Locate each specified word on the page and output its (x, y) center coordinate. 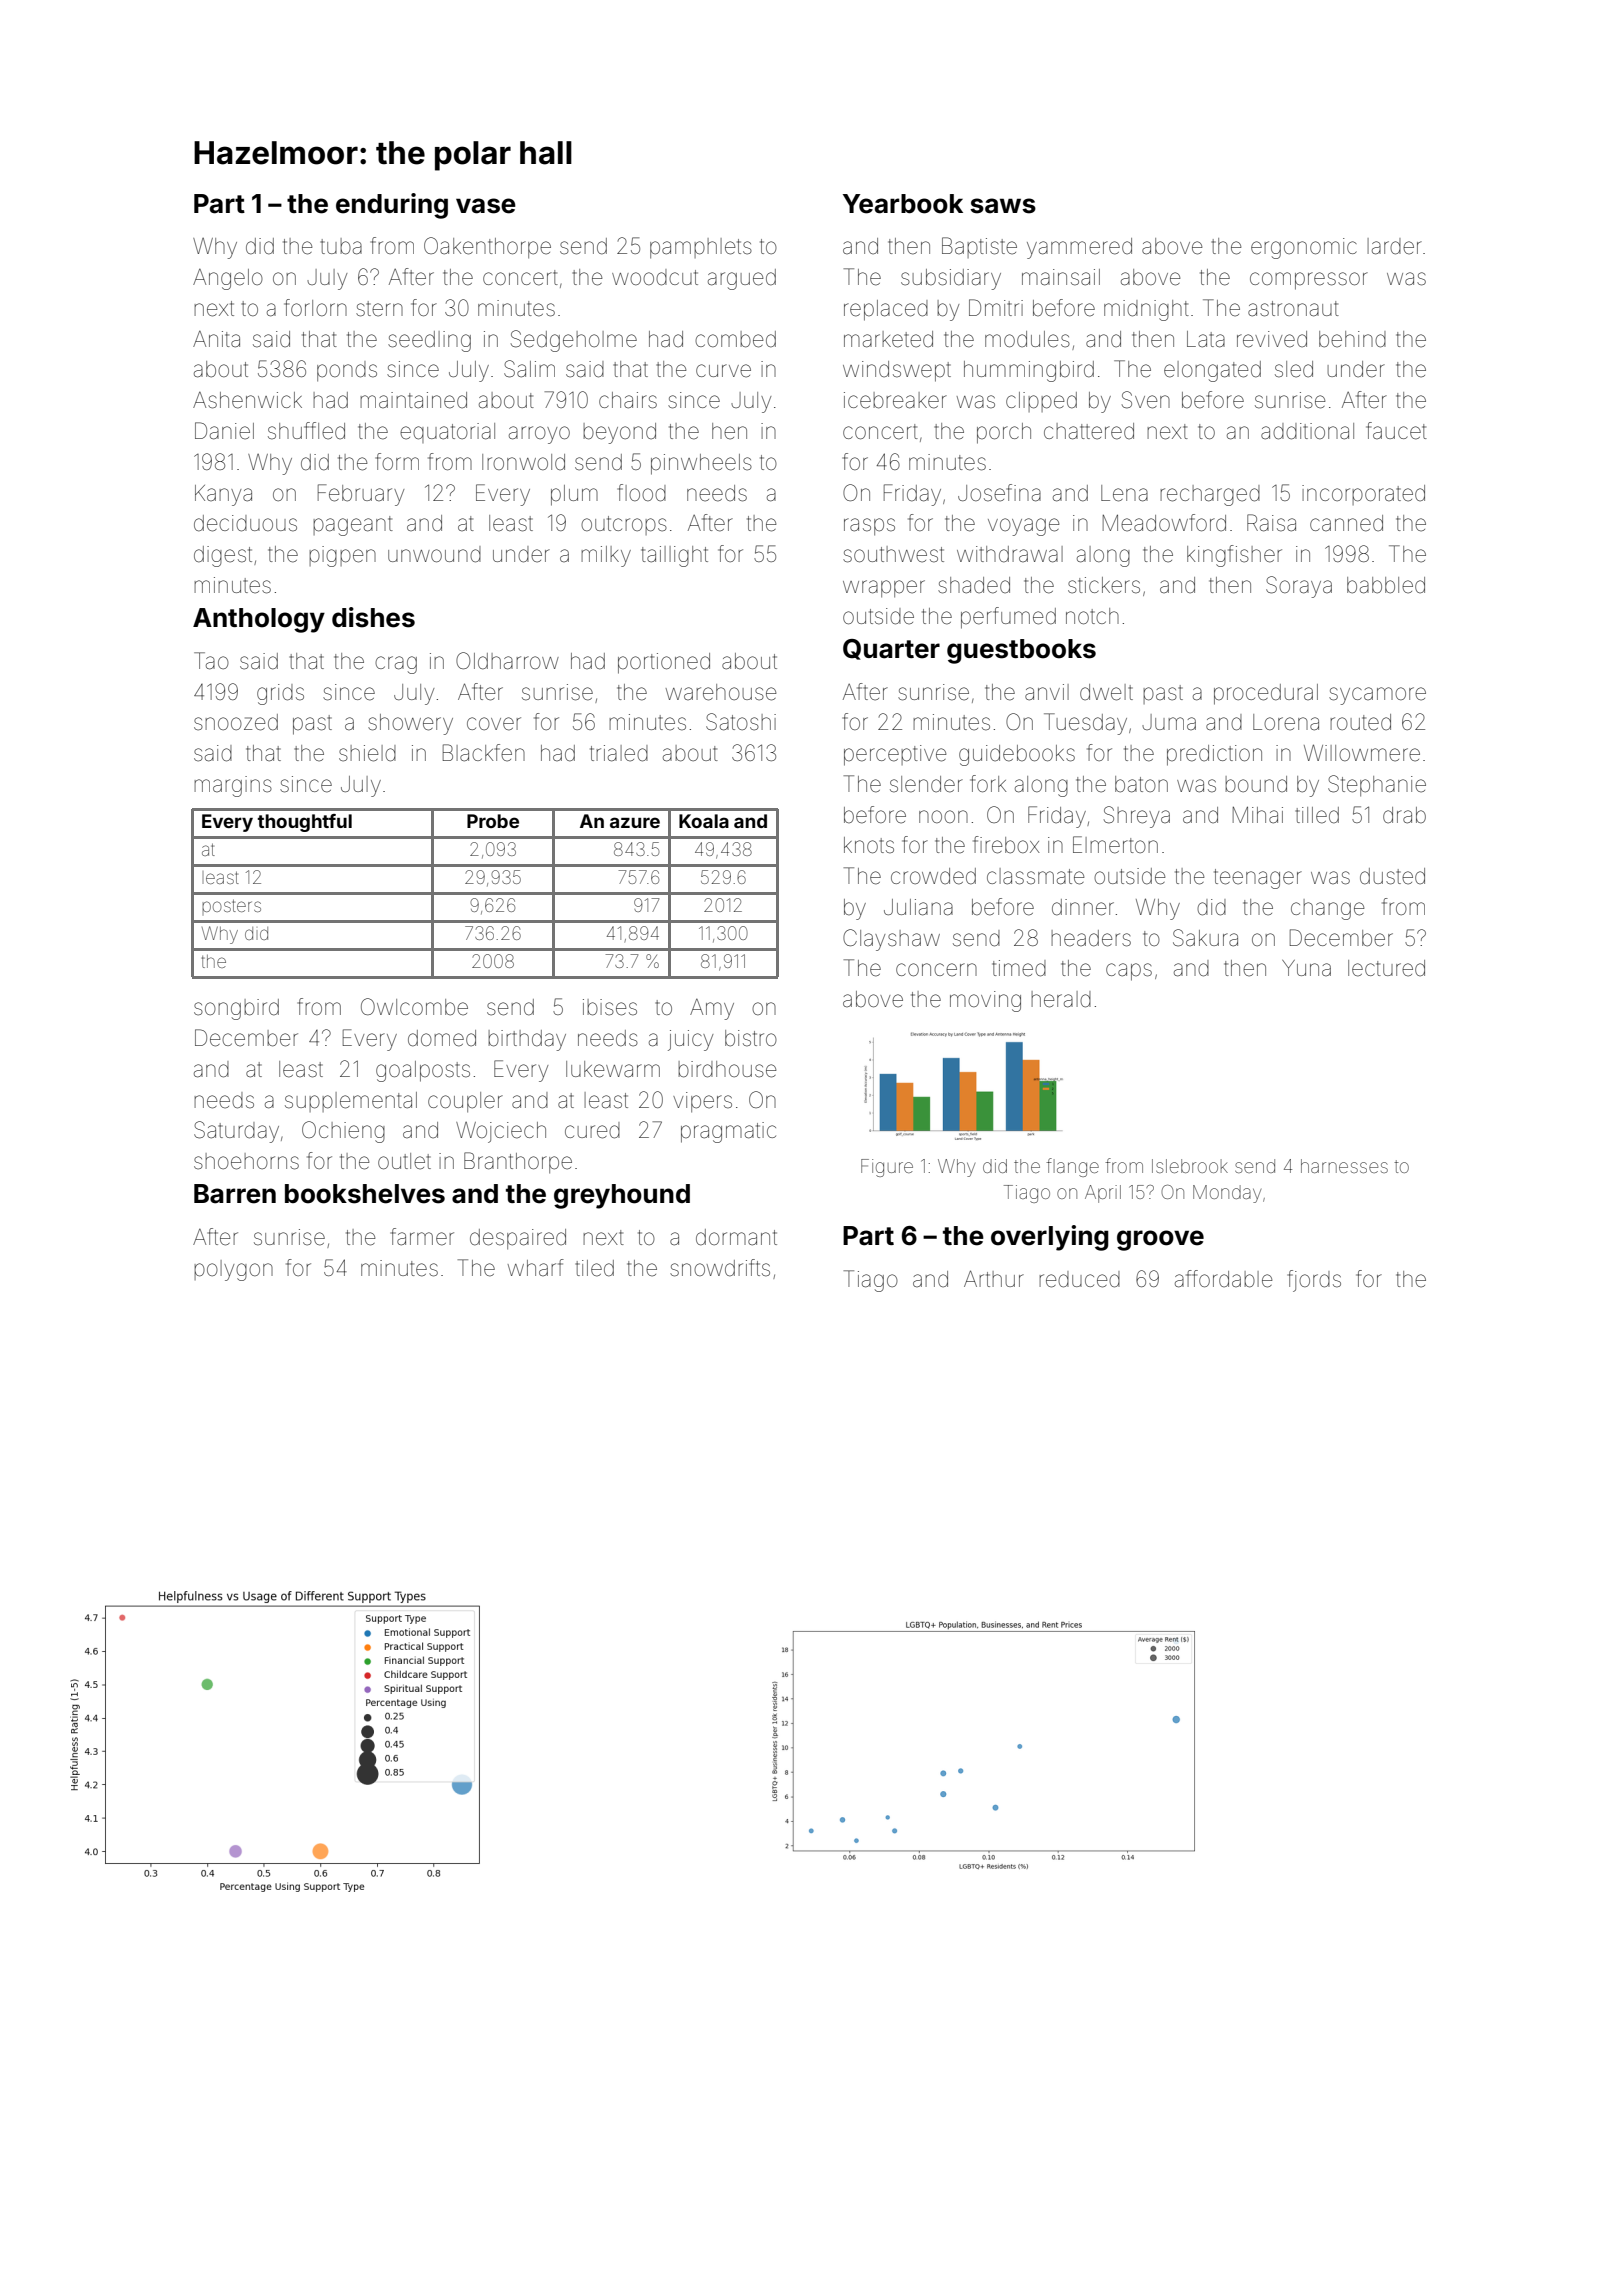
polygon (233, 1270)
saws (1003, 206)
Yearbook (903, 204)
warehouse (721, 692)
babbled (1386, 585)
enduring (392, 206)
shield (367, 753)
